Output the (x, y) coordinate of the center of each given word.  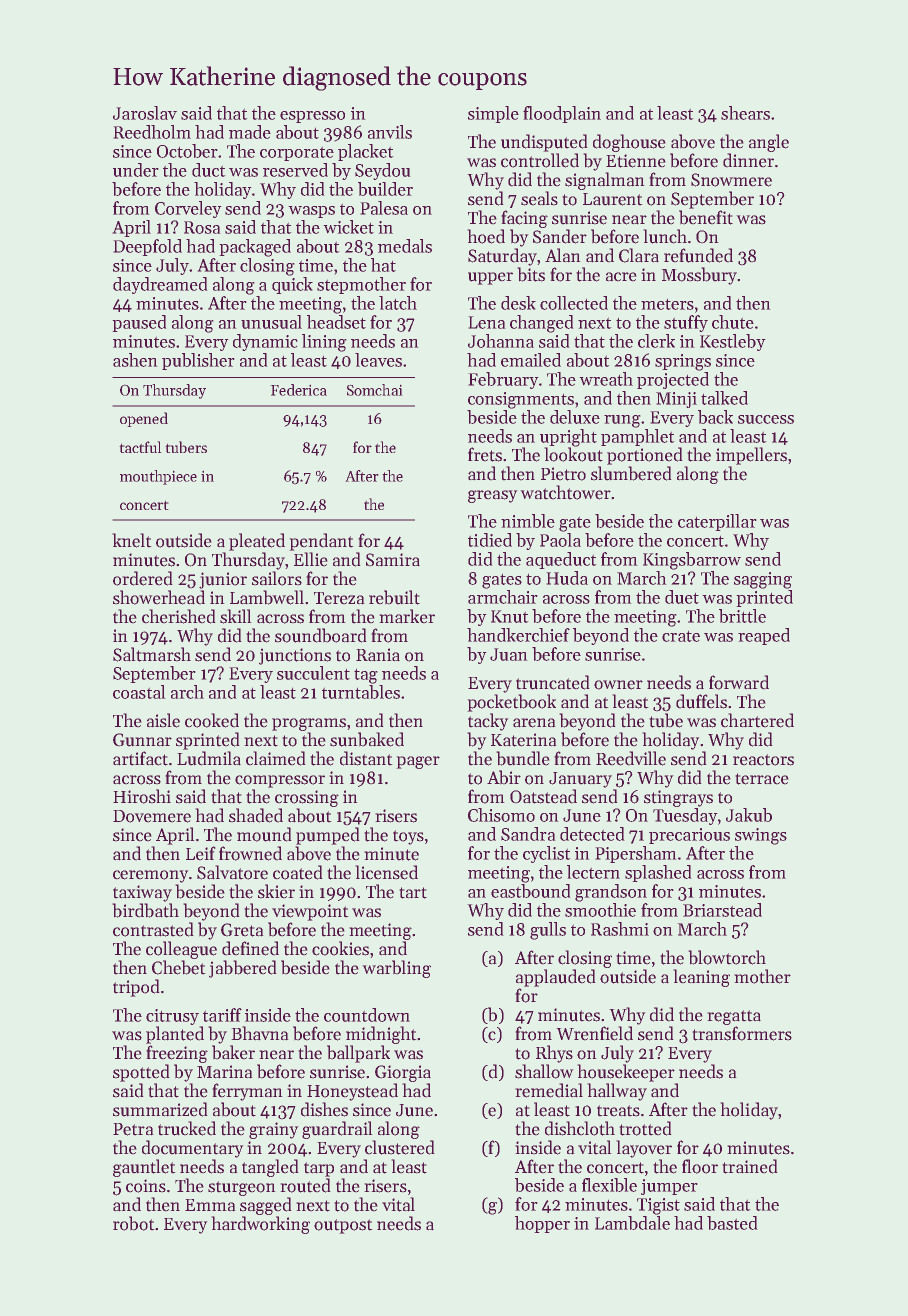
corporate (297, 154)
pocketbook (512, 703)
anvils (390, 132)
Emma (210, 1205)
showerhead (159, 597)
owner (618, 685)
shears (745, 113)
